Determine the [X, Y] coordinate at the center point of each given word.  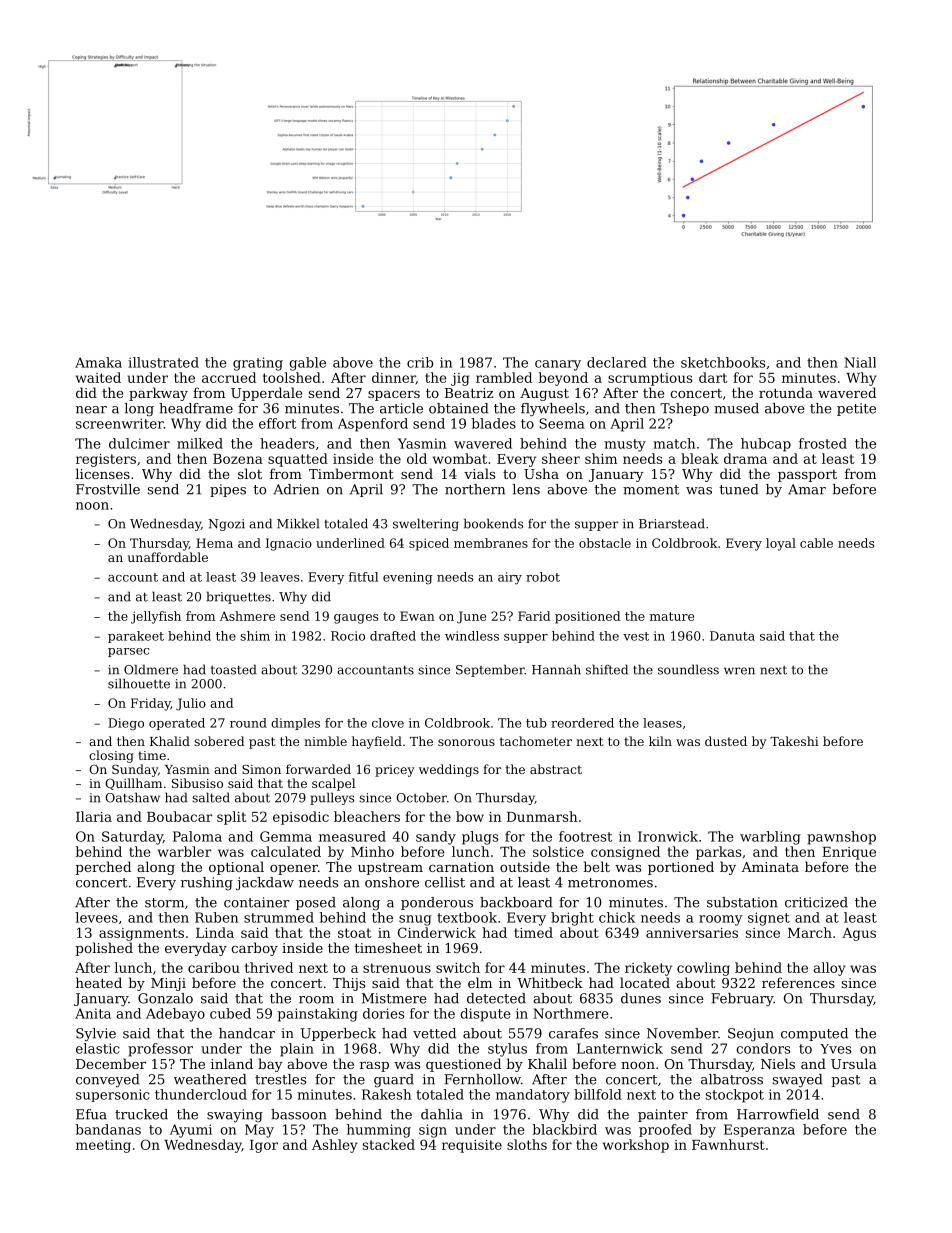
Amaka [98, 362]
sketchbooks [723, 362]
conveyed [108, 1080]
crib [420, 362]
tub [536, 723]
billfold [598, 1094]
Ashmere [247, 616]
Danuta [732, 636]
